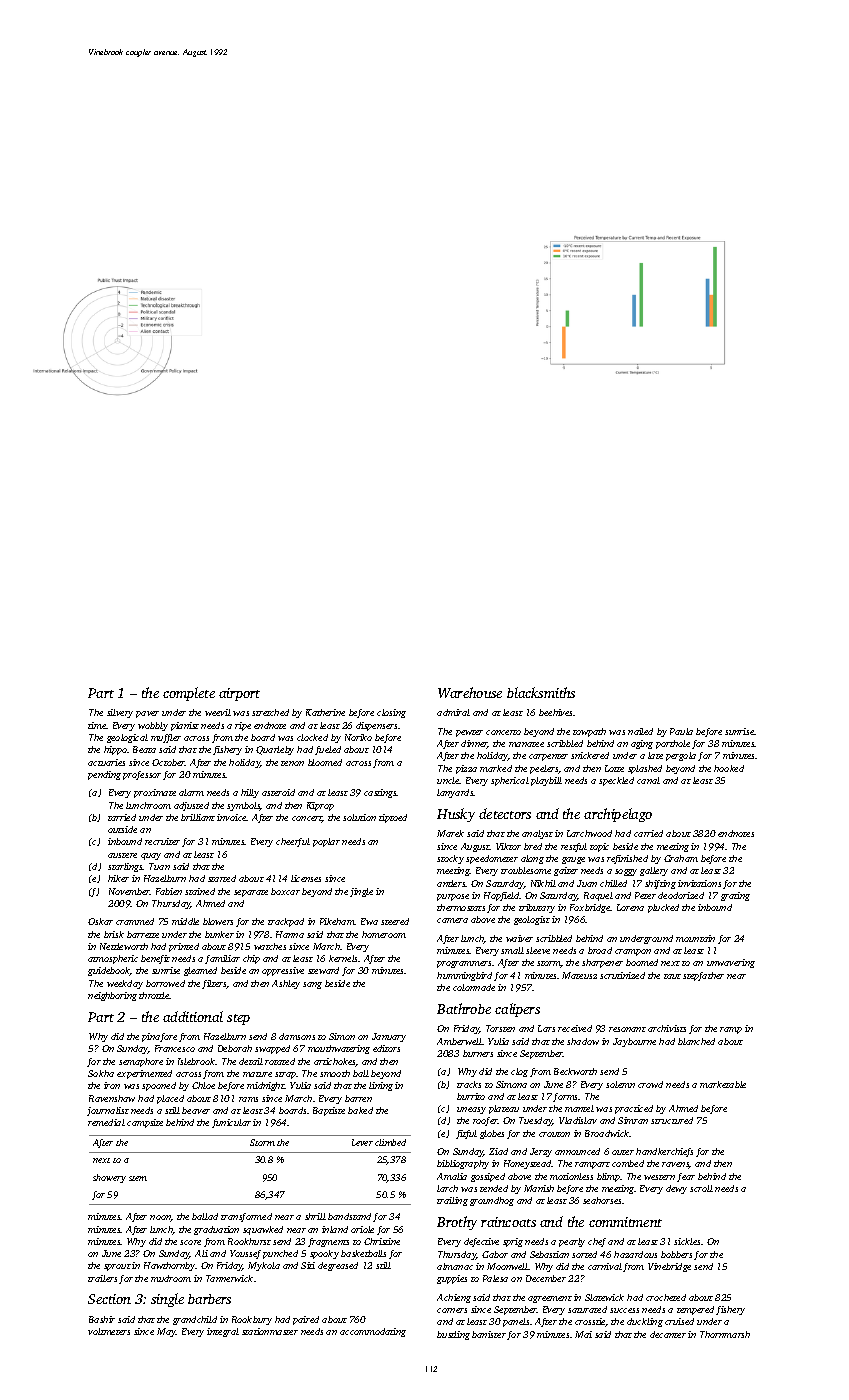 This screenshot has width=849, height=1400. What do you see at coordinates (275, 750) in the screenshot?
I see `Quarleby` at bounding box center [275, 750].
